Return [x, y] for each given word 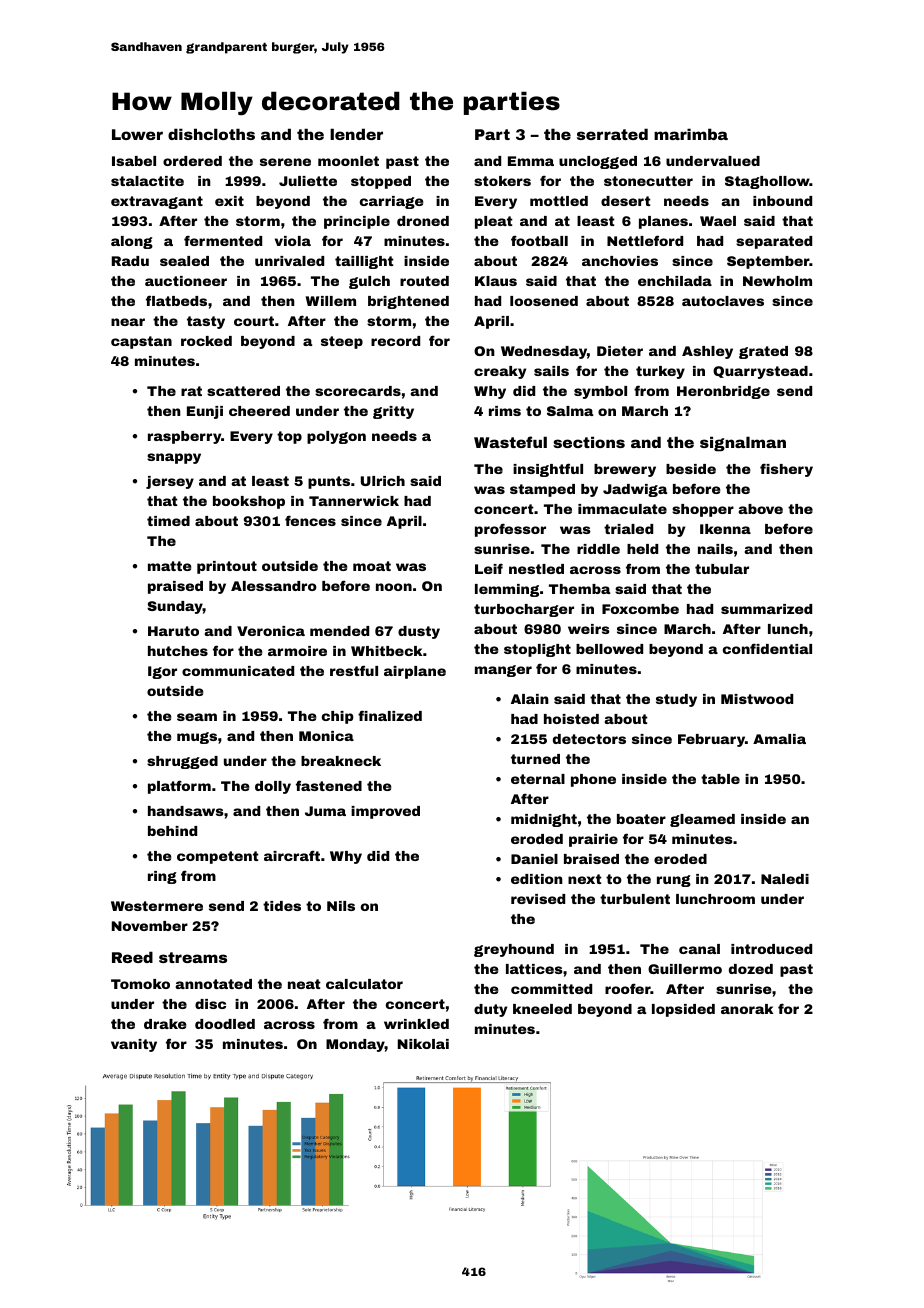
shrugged [182, 762]
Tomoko [140, 984]
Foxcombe [640, 609]
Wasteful [510, 442]
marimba [691, 134]
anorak [747, 1009]
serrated [612, 134]
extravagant [157, 202]
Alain [530, 699]
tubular [722, 569]
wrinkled [416, 1024]
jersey [170, 482]
